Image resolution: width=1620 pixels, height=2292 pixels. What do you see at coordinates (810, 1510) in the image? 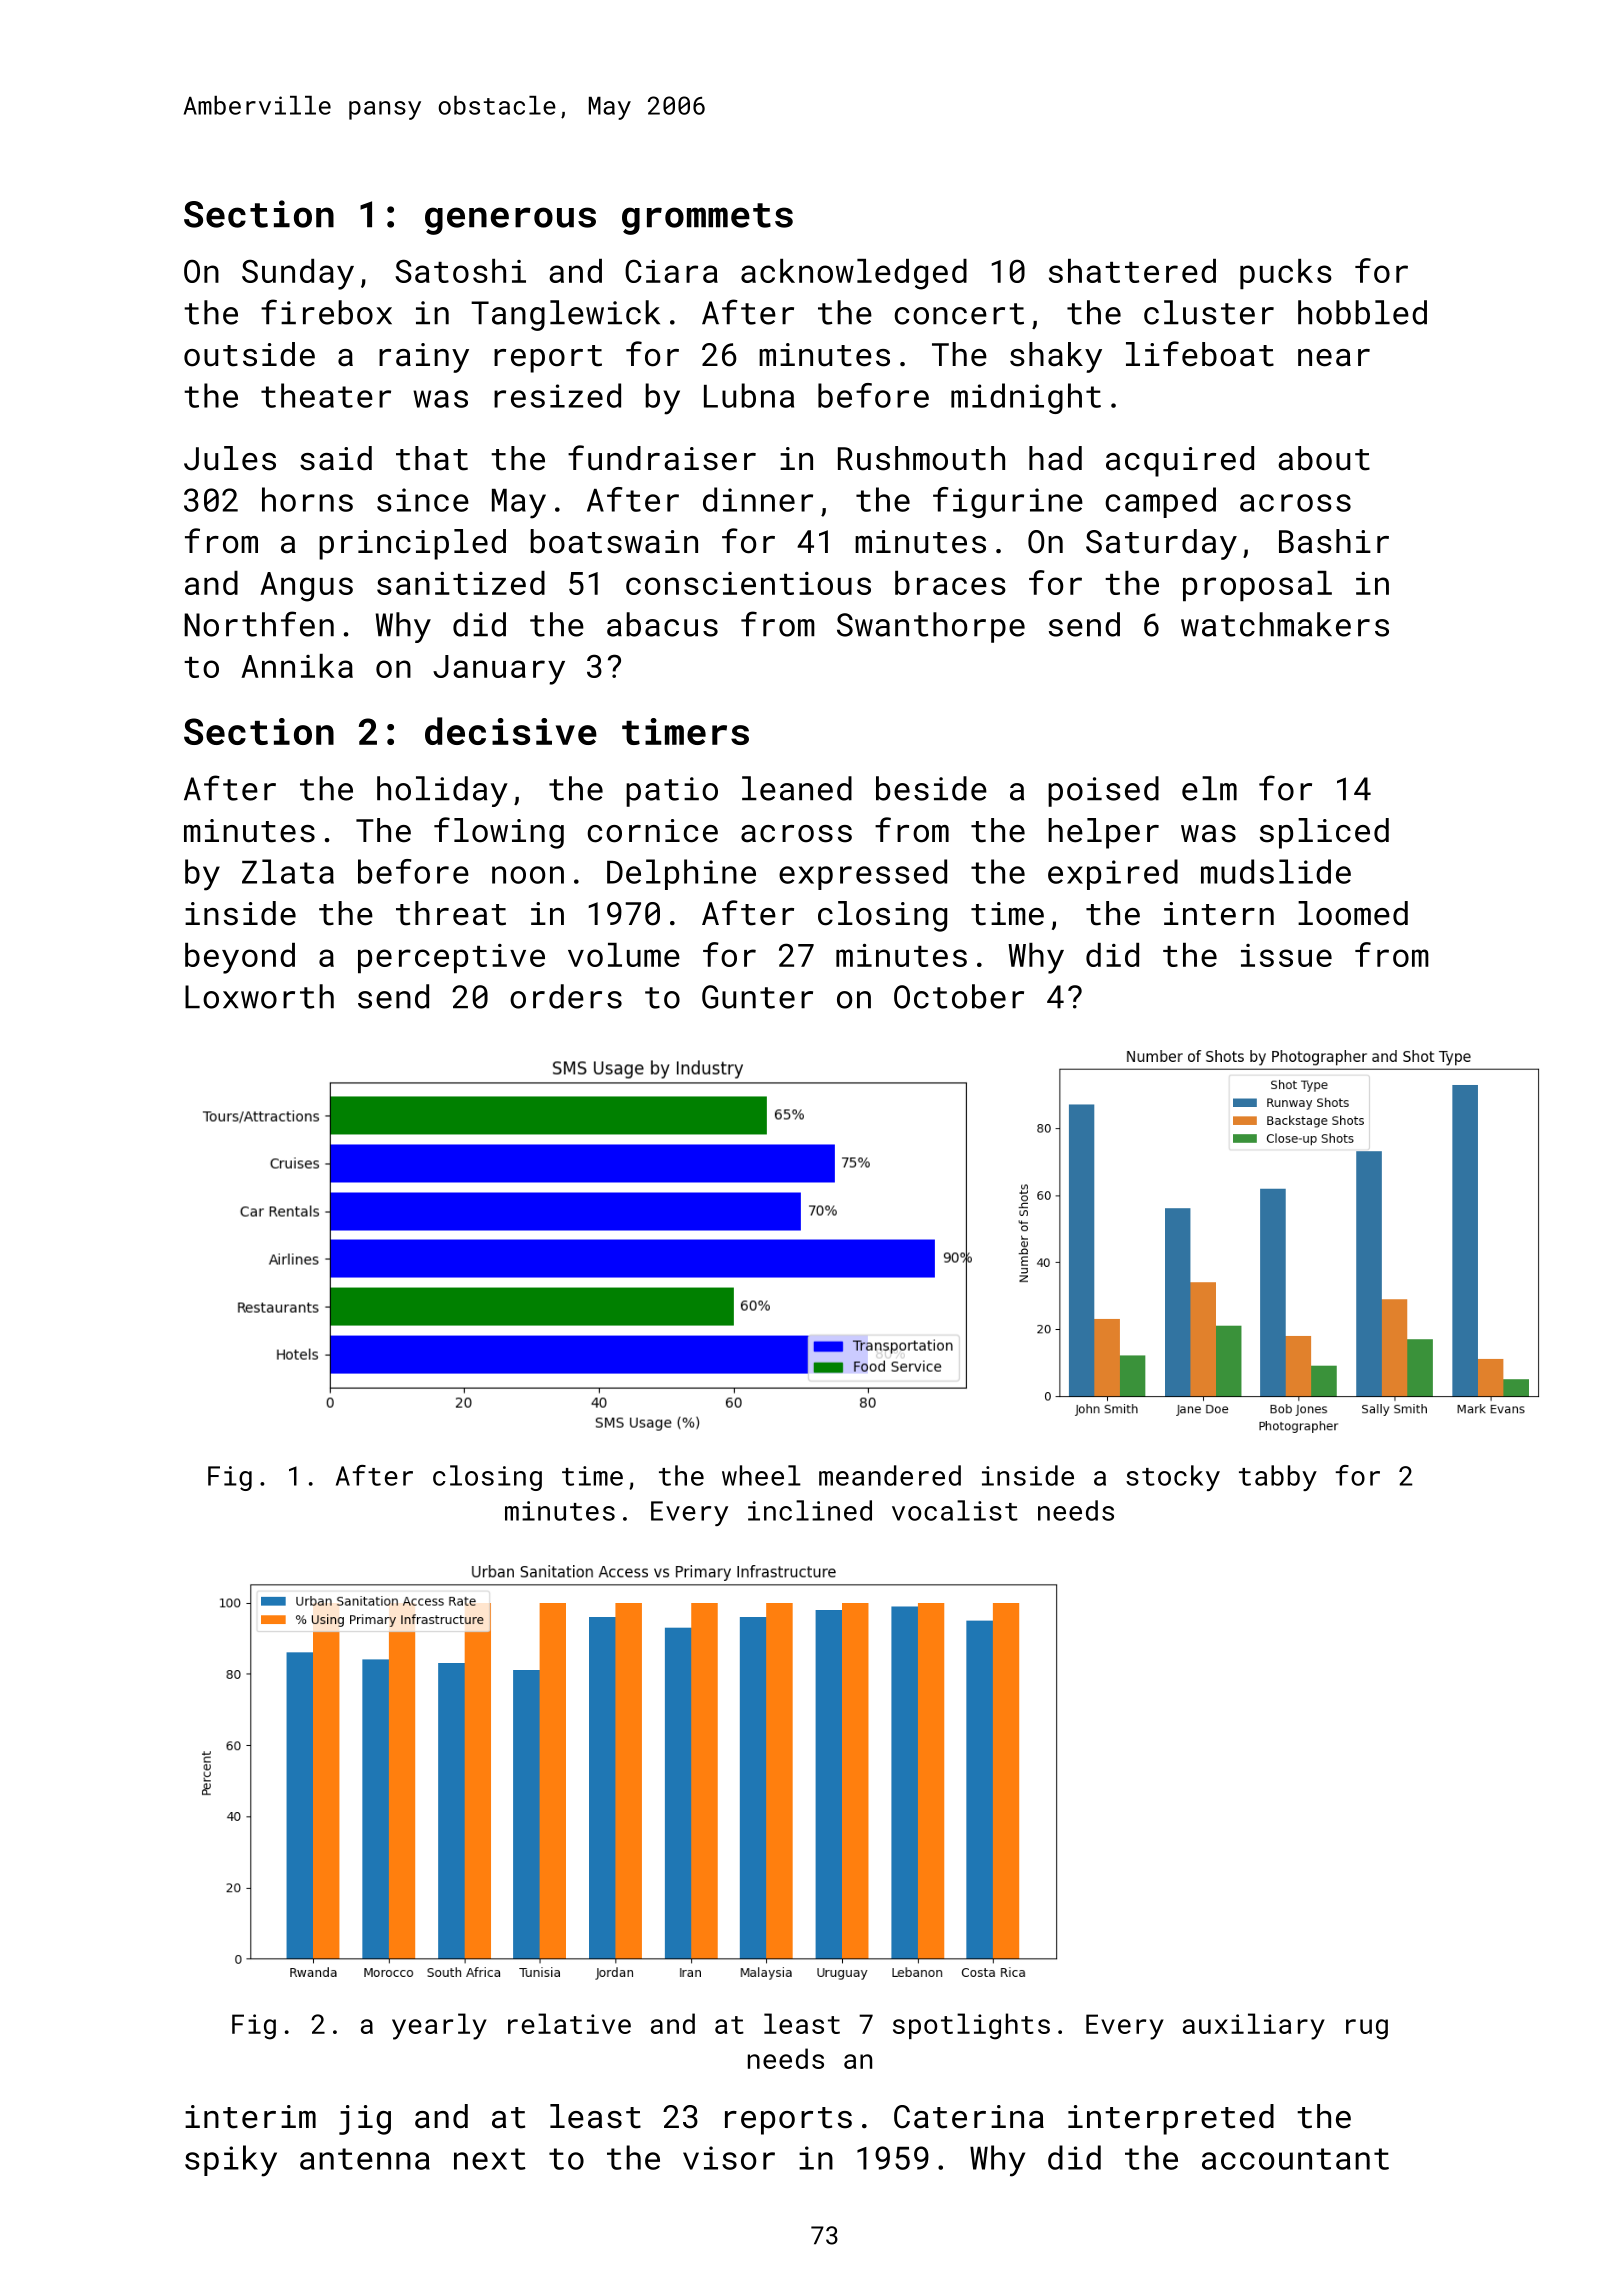
I see `inclined` at bounding box center [810, 1510].
